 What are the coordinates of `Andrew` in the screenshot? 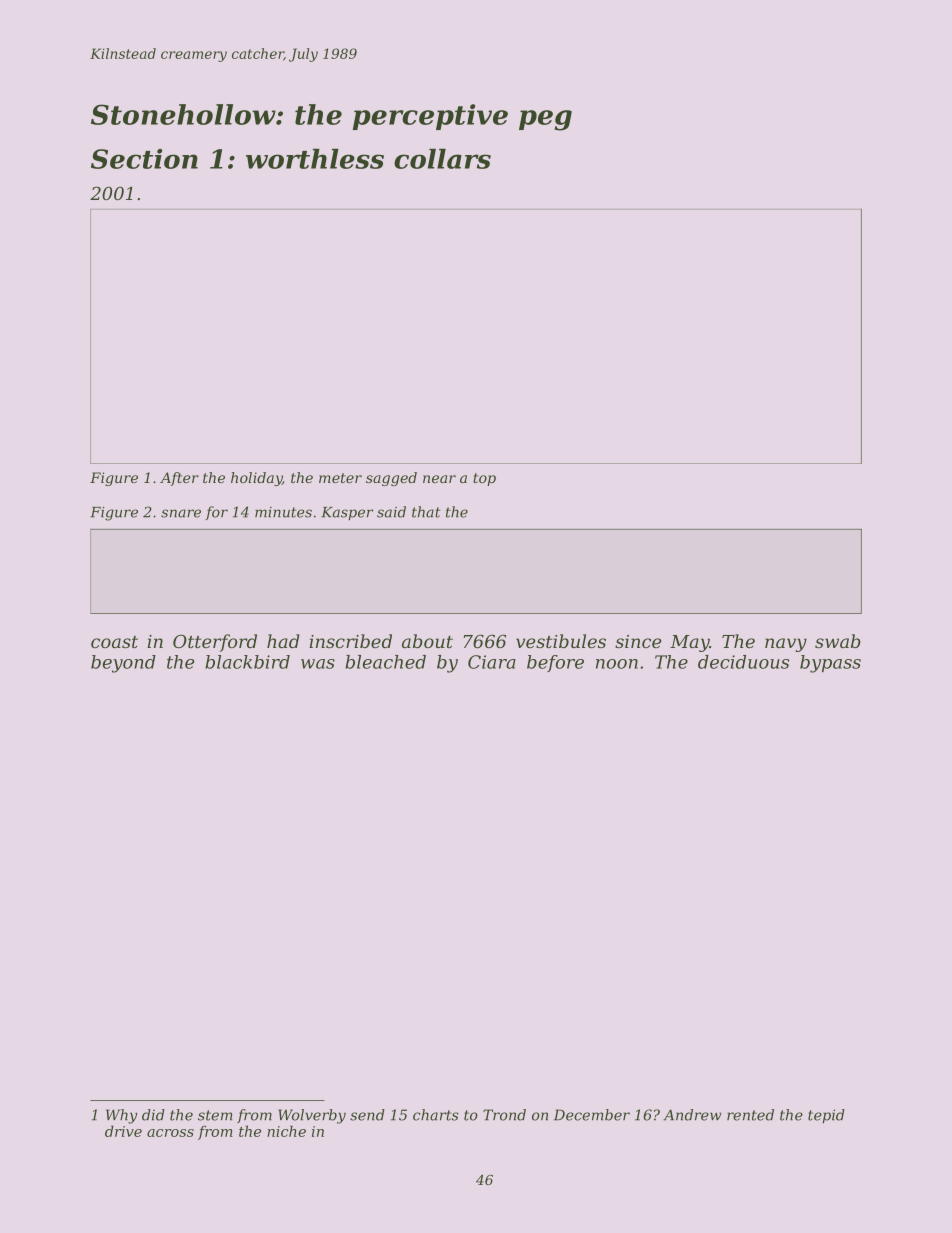 It's located at (692, 1115).
